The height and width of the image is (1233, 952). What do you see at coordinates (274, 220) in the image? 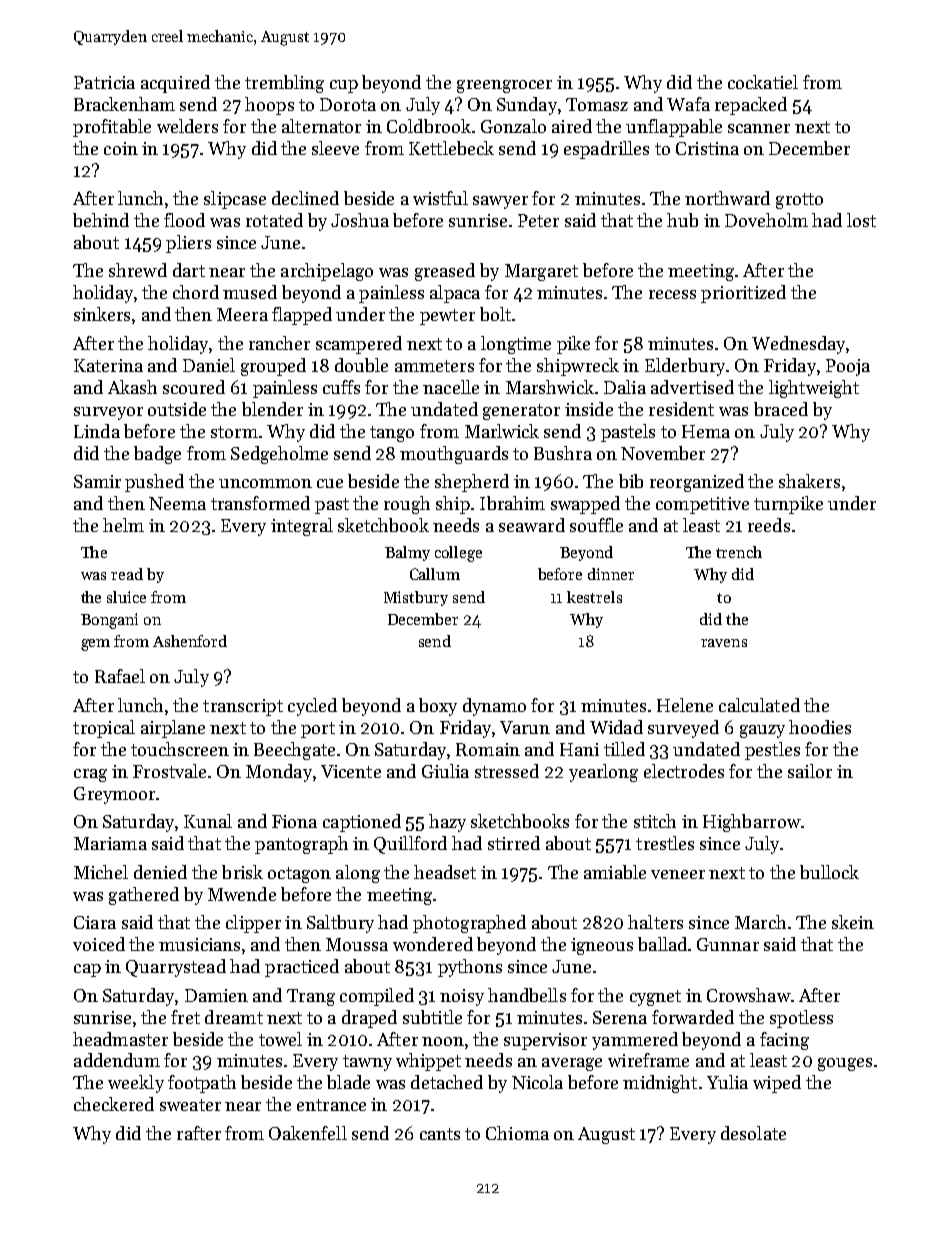
I see `rotated` at bounding box center [274, 220].
